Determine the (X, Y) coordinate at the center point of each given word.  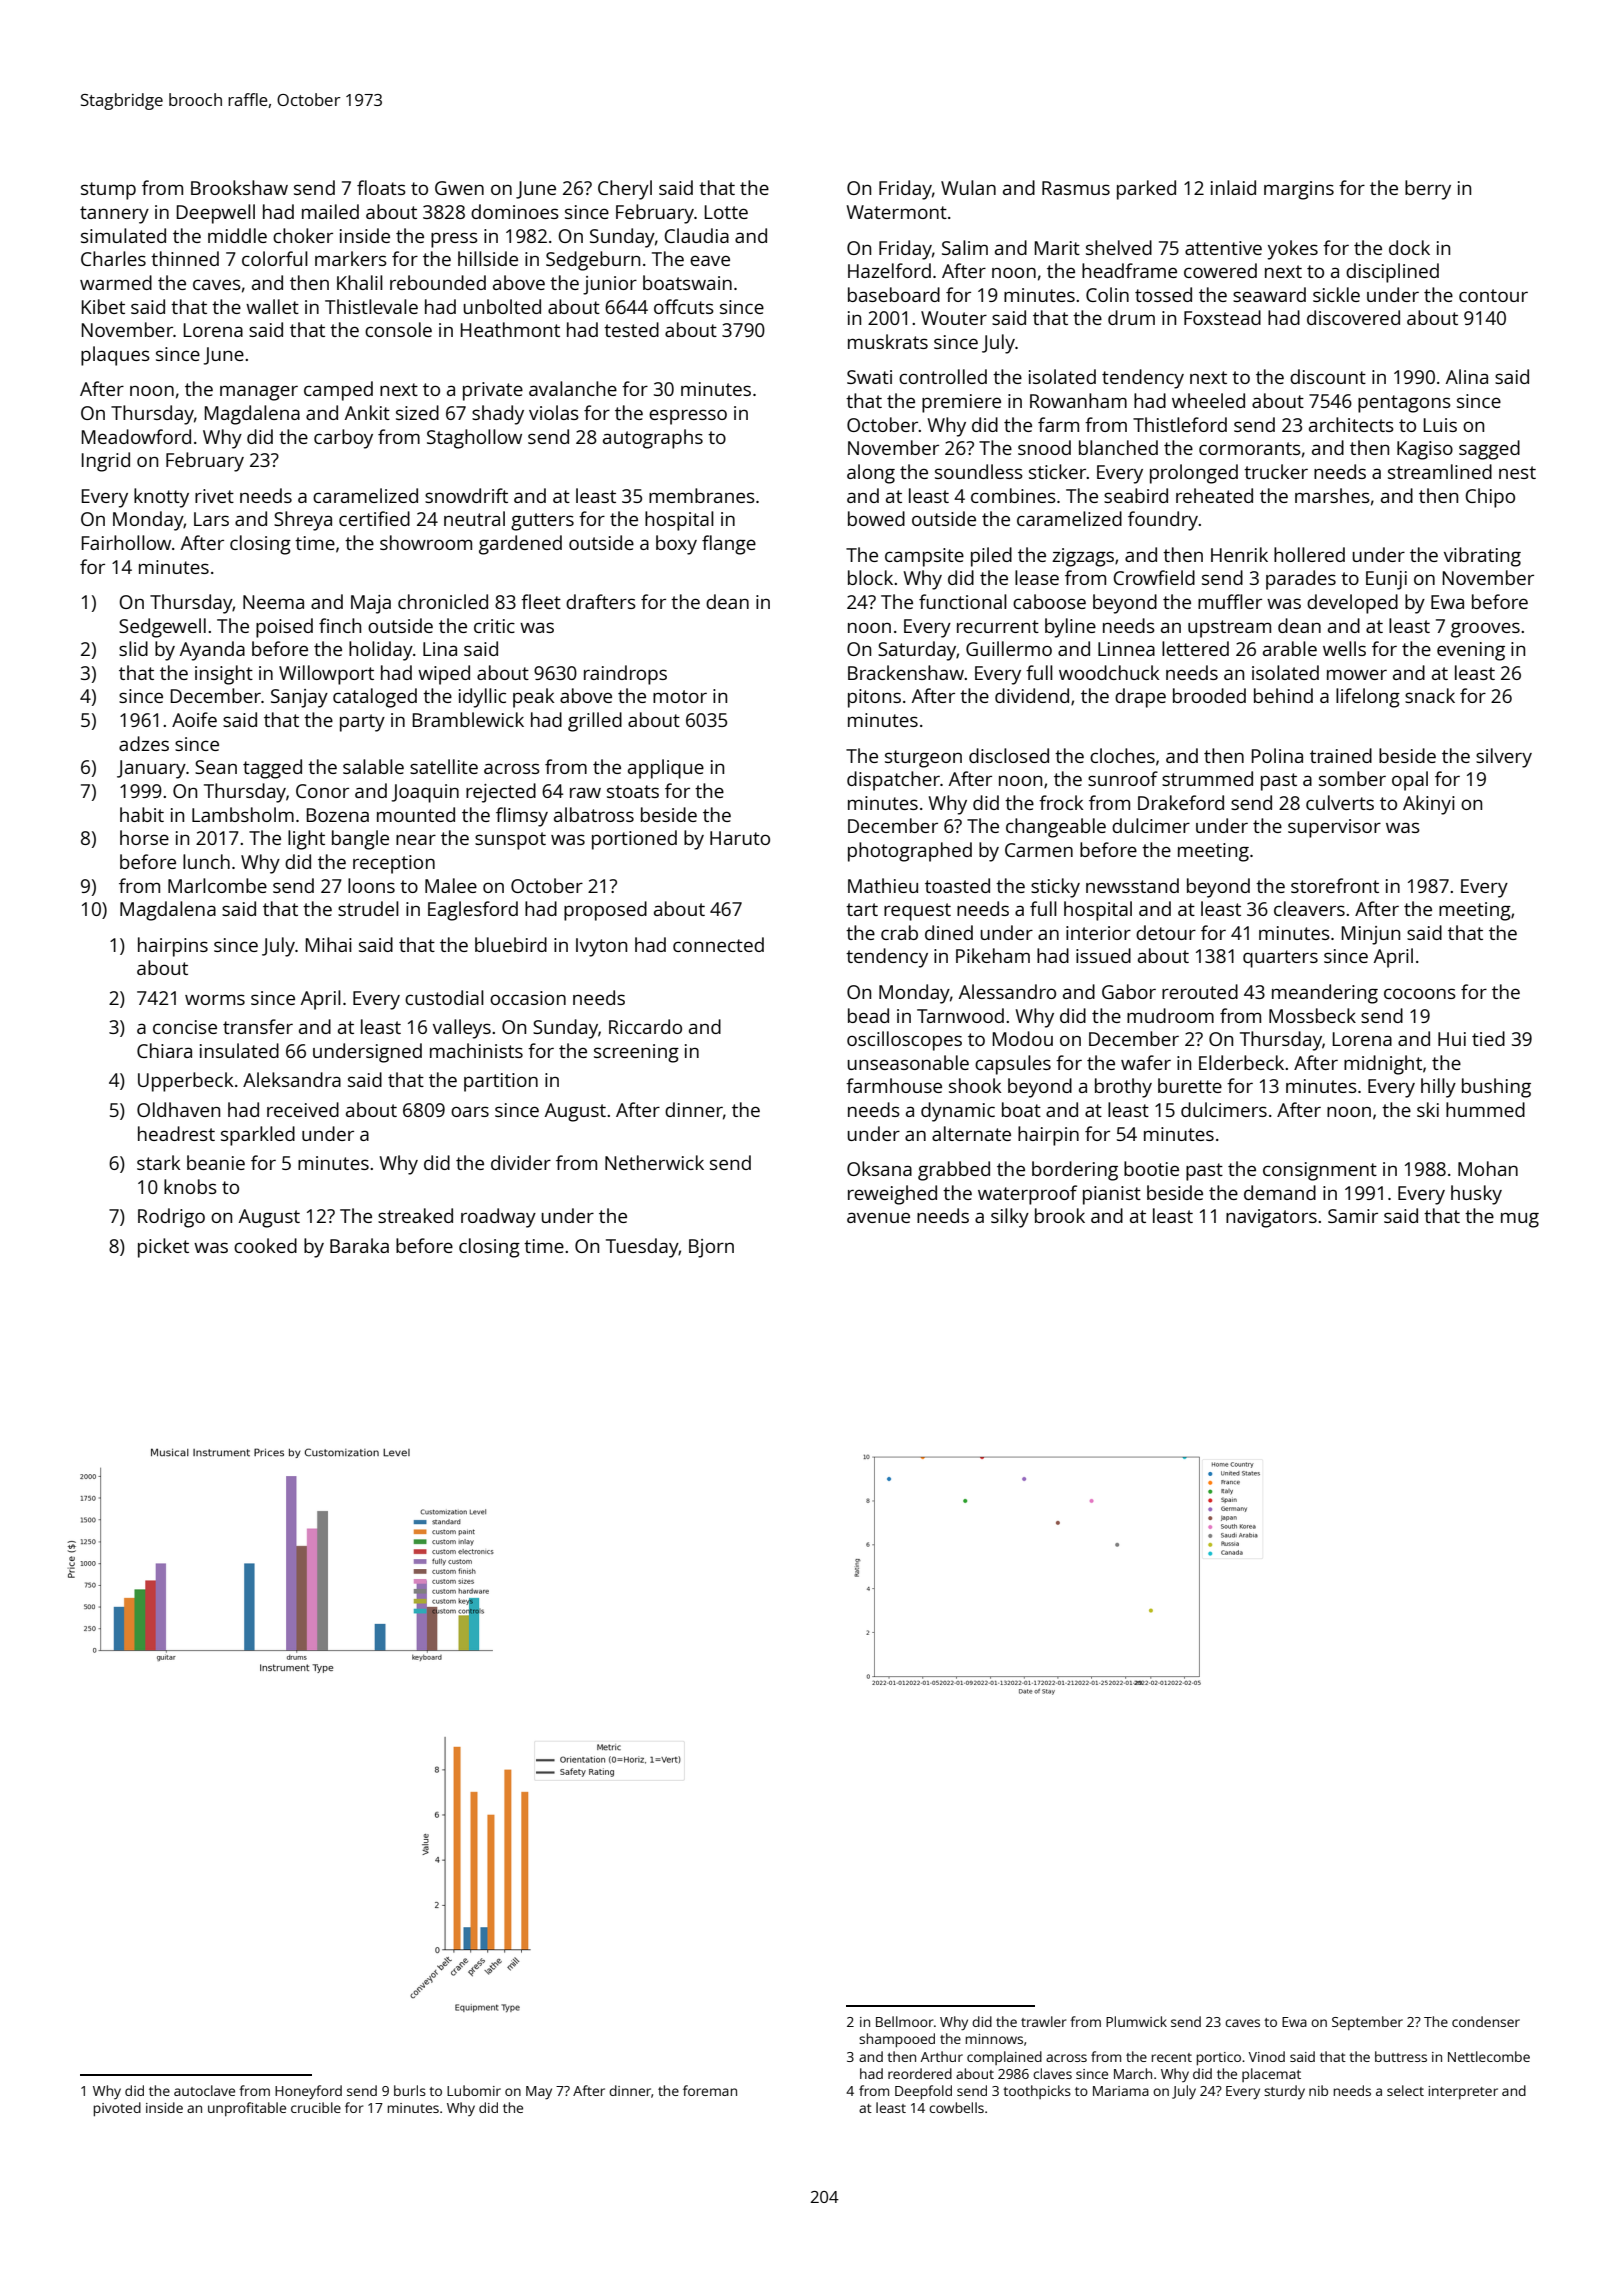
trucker (1276, 471)
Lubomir (474, 2090)
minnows (994, 2039)
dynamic (958, 1112)
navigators (1271, 1218)
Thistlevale (371, 306)
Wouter (954, 318)
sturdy (1284, 2092)
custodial (444, 997)
